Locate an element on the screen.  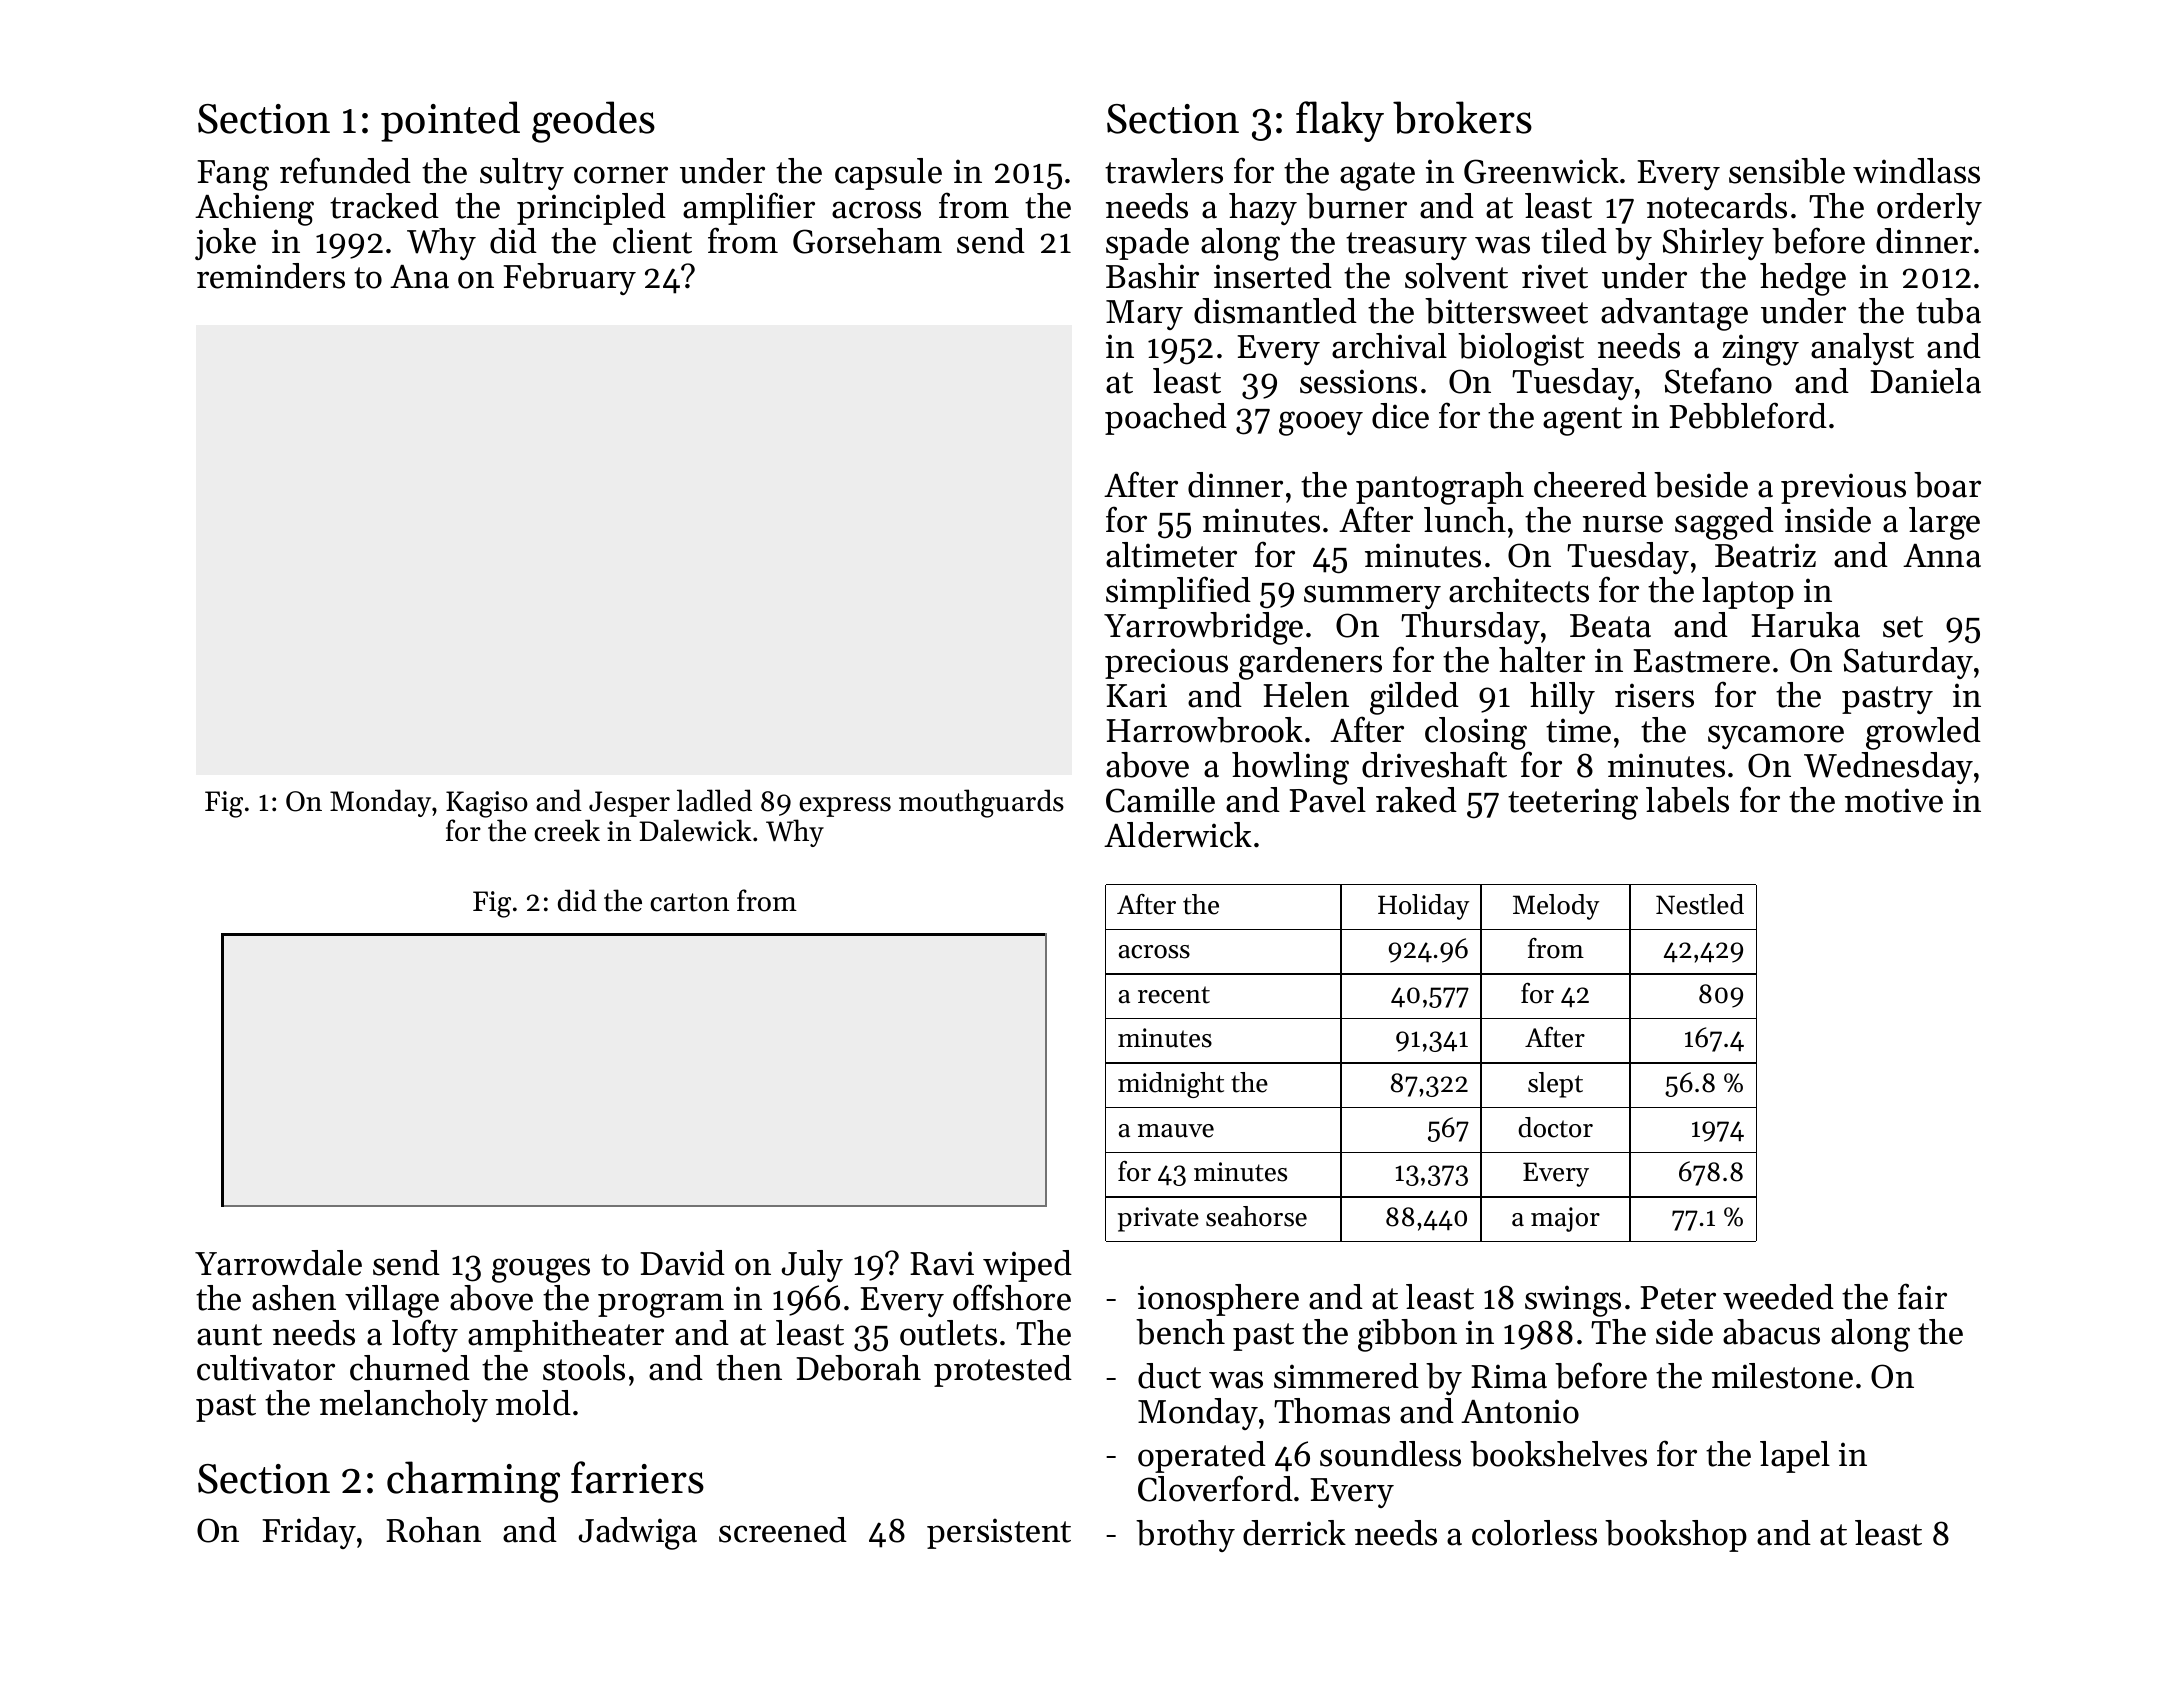
sensible is located at coordinates (1787, 171).
